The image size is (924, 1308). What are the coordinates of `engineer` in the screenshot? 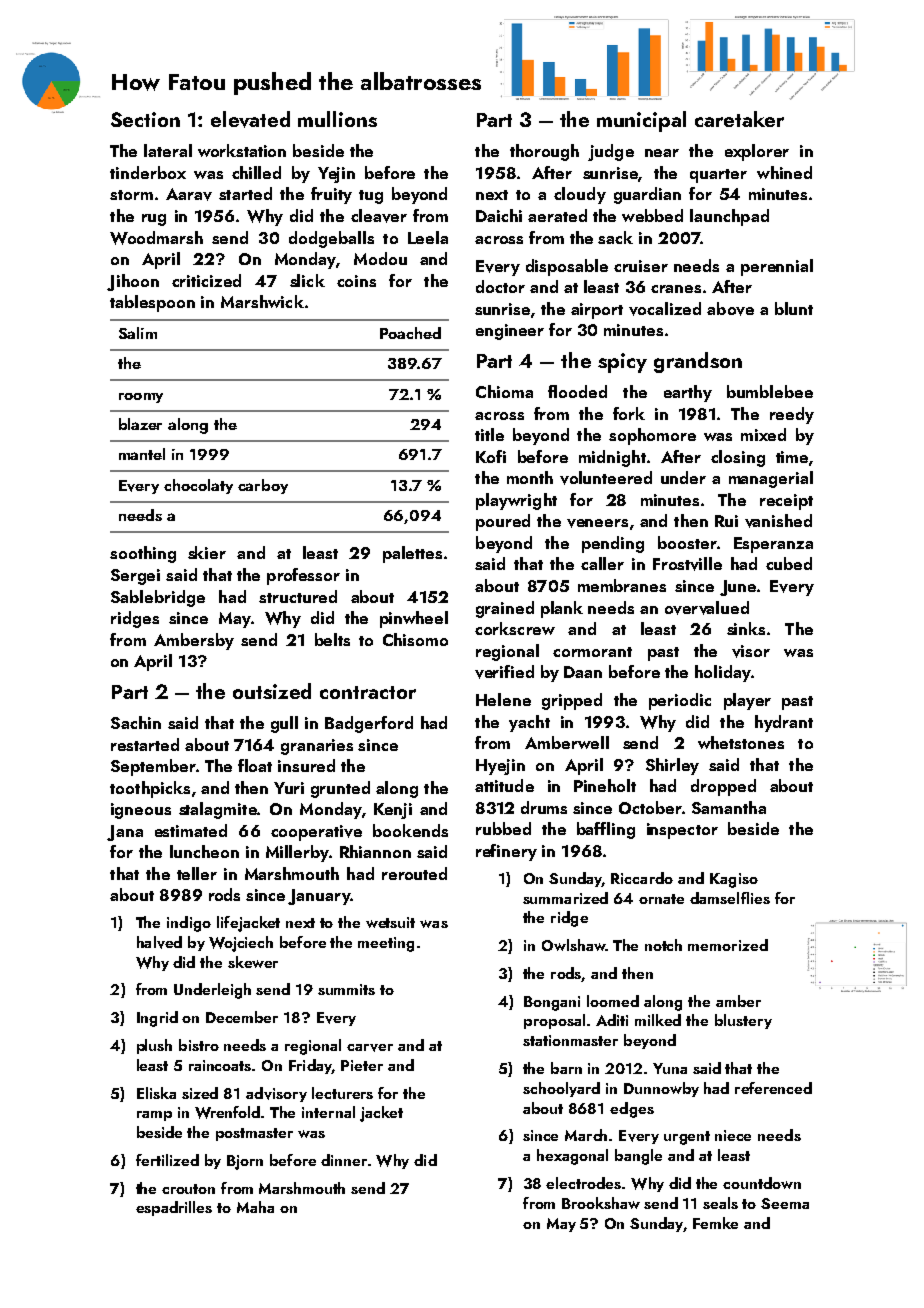 It's located at (510, 332).
